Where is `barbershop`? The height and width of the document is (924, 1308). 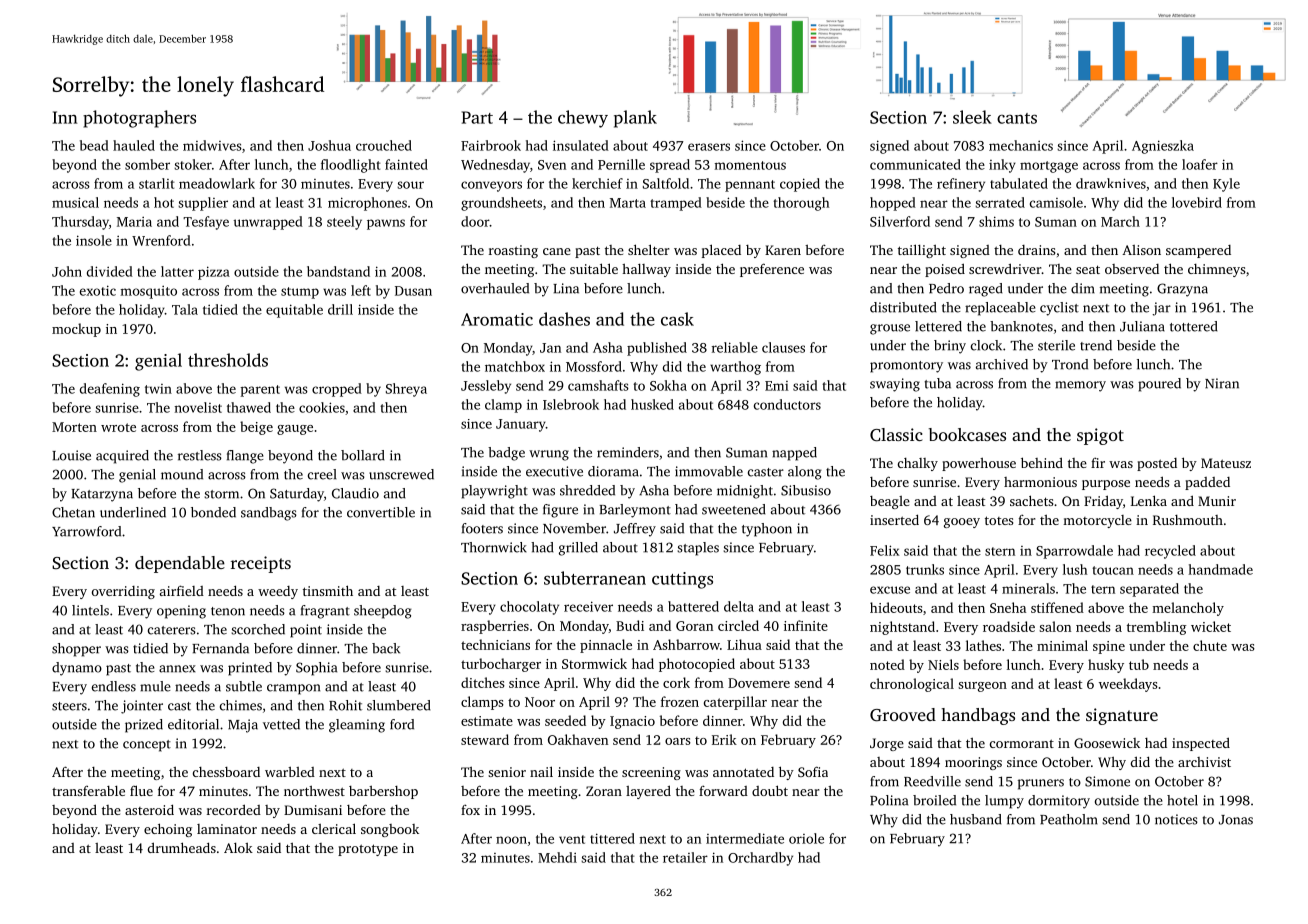
barbershop is located at coordinates (383, 792).
